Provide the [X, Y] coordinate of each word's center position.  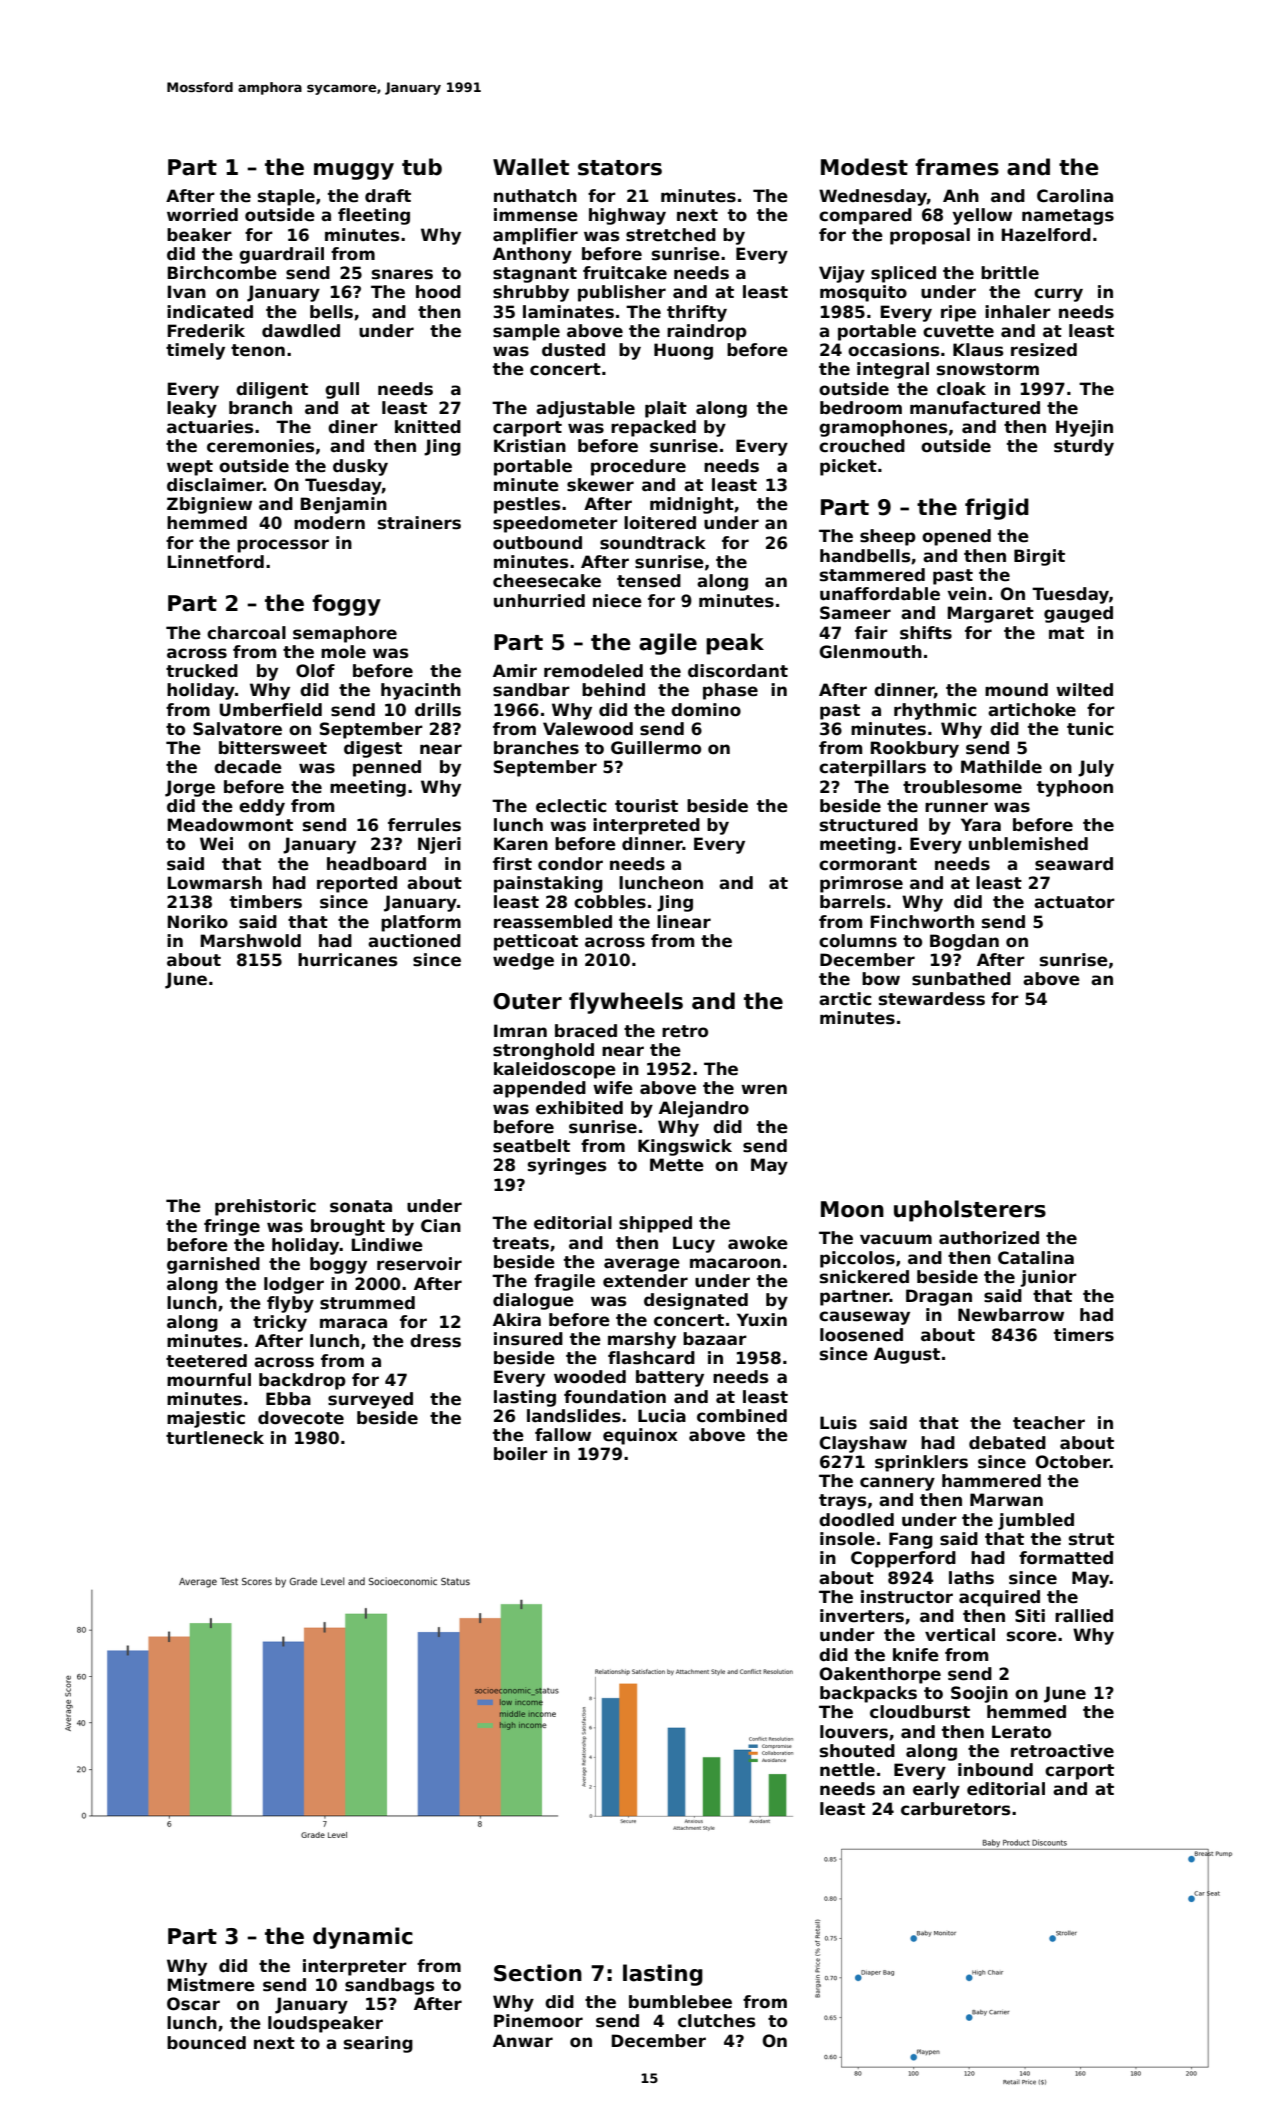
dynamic [363, 1938]
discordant [738, 671]
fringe [232, 1227]
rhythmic [935, 711]
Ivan [187, 292]
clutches [716, 2021]
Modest [864, 167]
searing [378, 2044]
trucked [202, 671]
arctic [845, 999]
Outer [527, 1001]
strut [1091, 1539]
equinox [640, 1436]
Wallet [531, 167]
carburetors [955, 1809]
